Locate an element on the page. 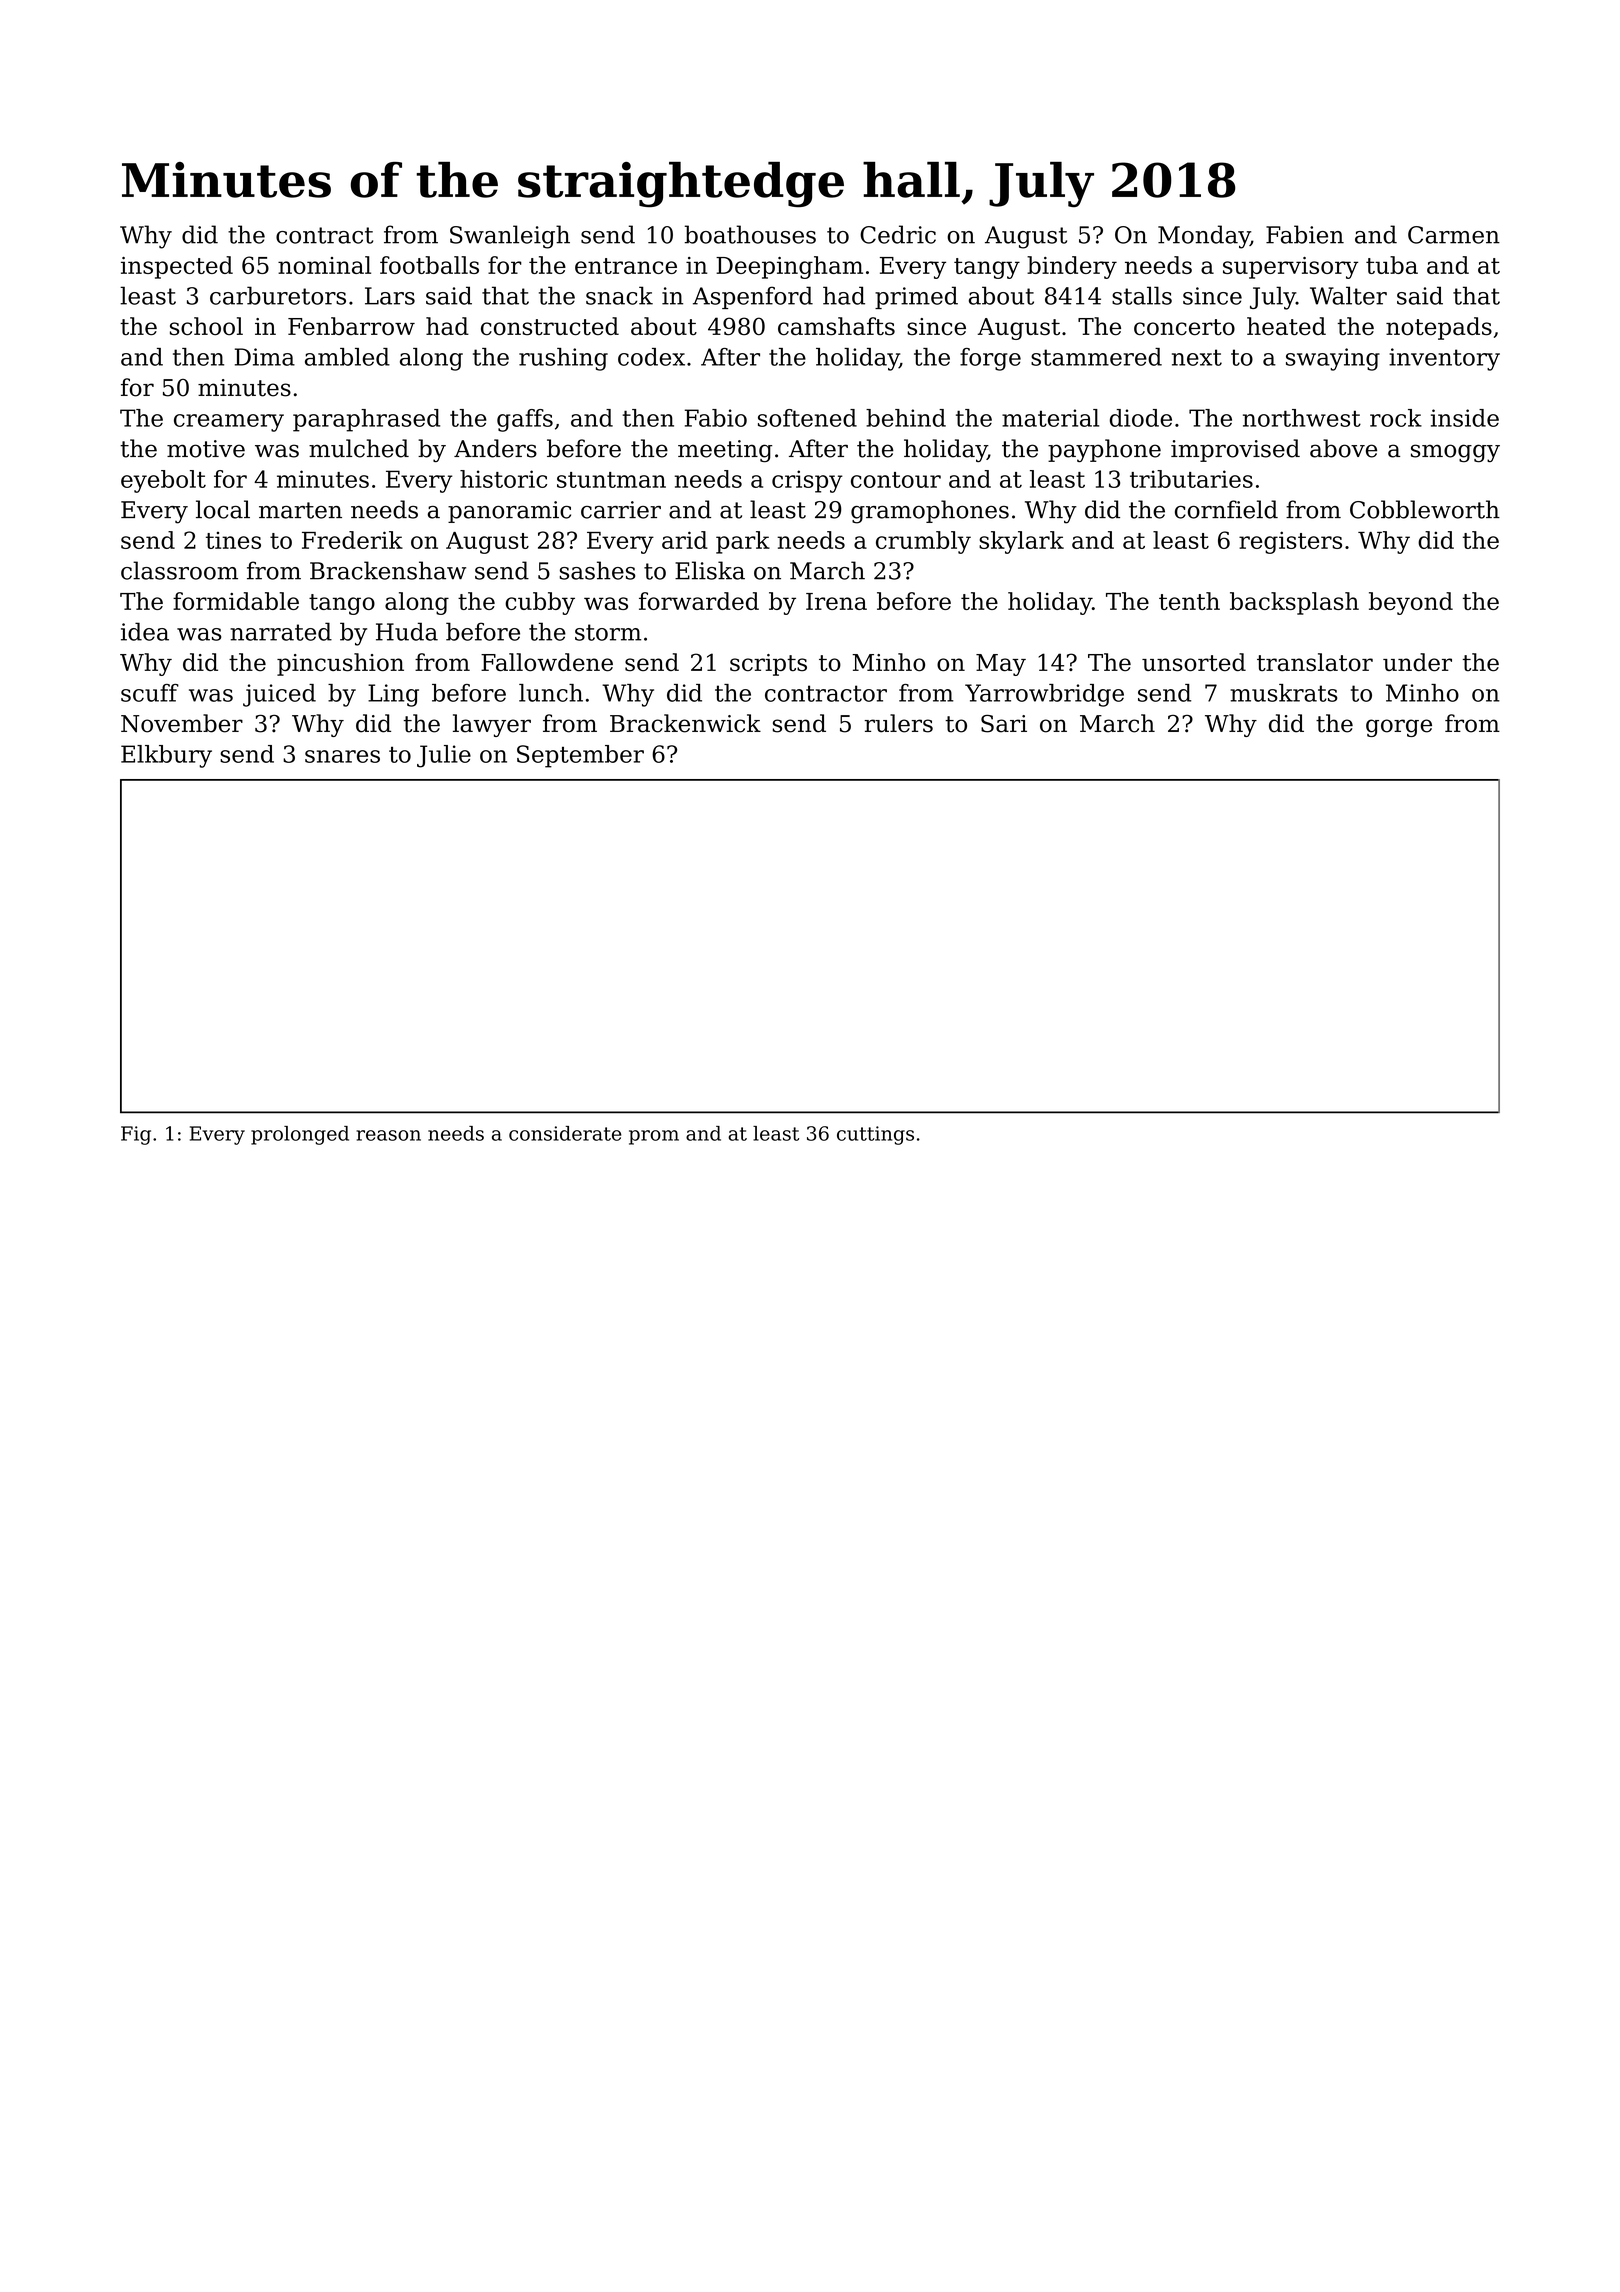  Cobbleworth is located at coordinates (1425, 509).
